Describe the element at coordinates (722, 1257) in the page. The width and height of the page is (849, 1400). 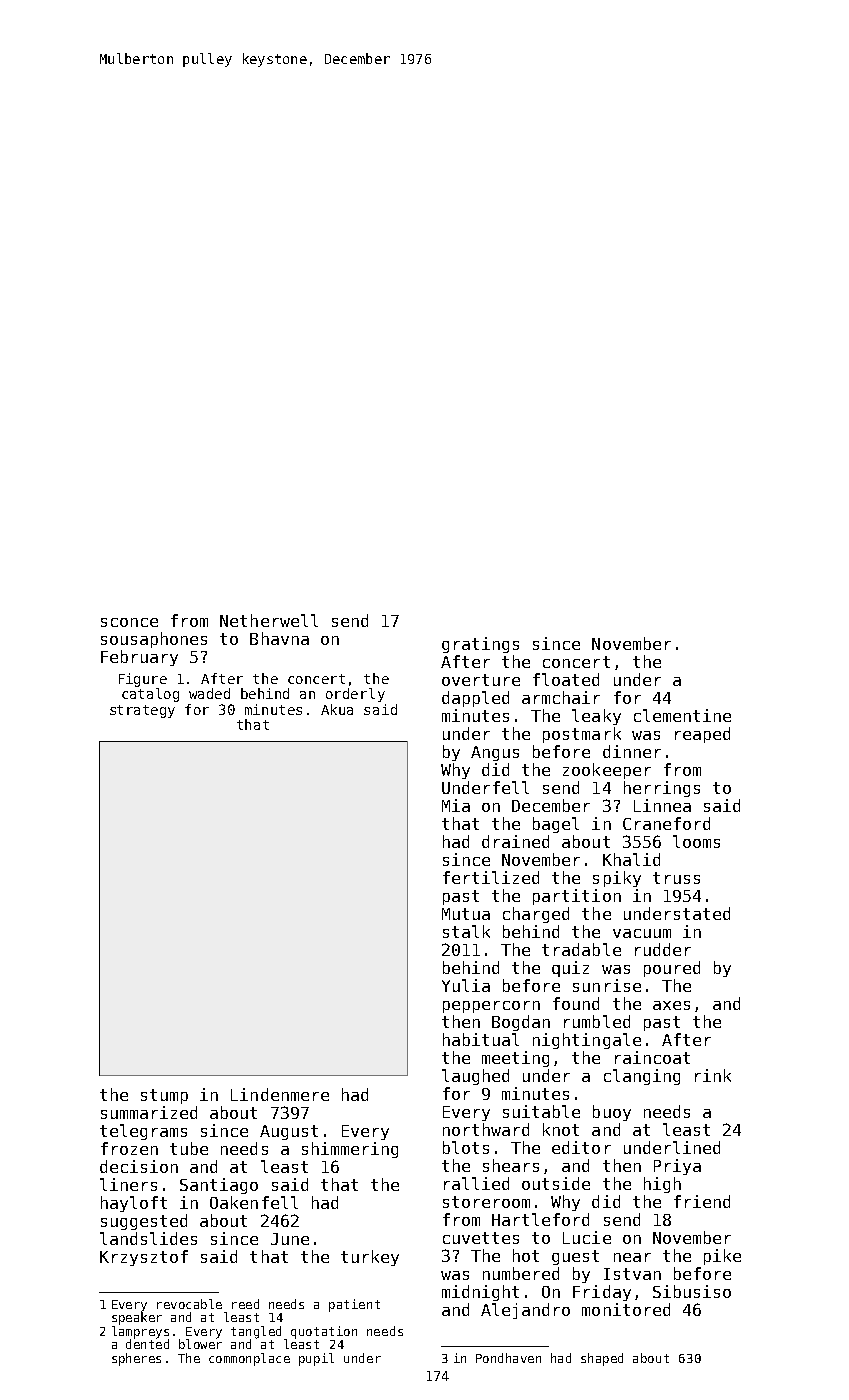
I see `pike` at that location.
